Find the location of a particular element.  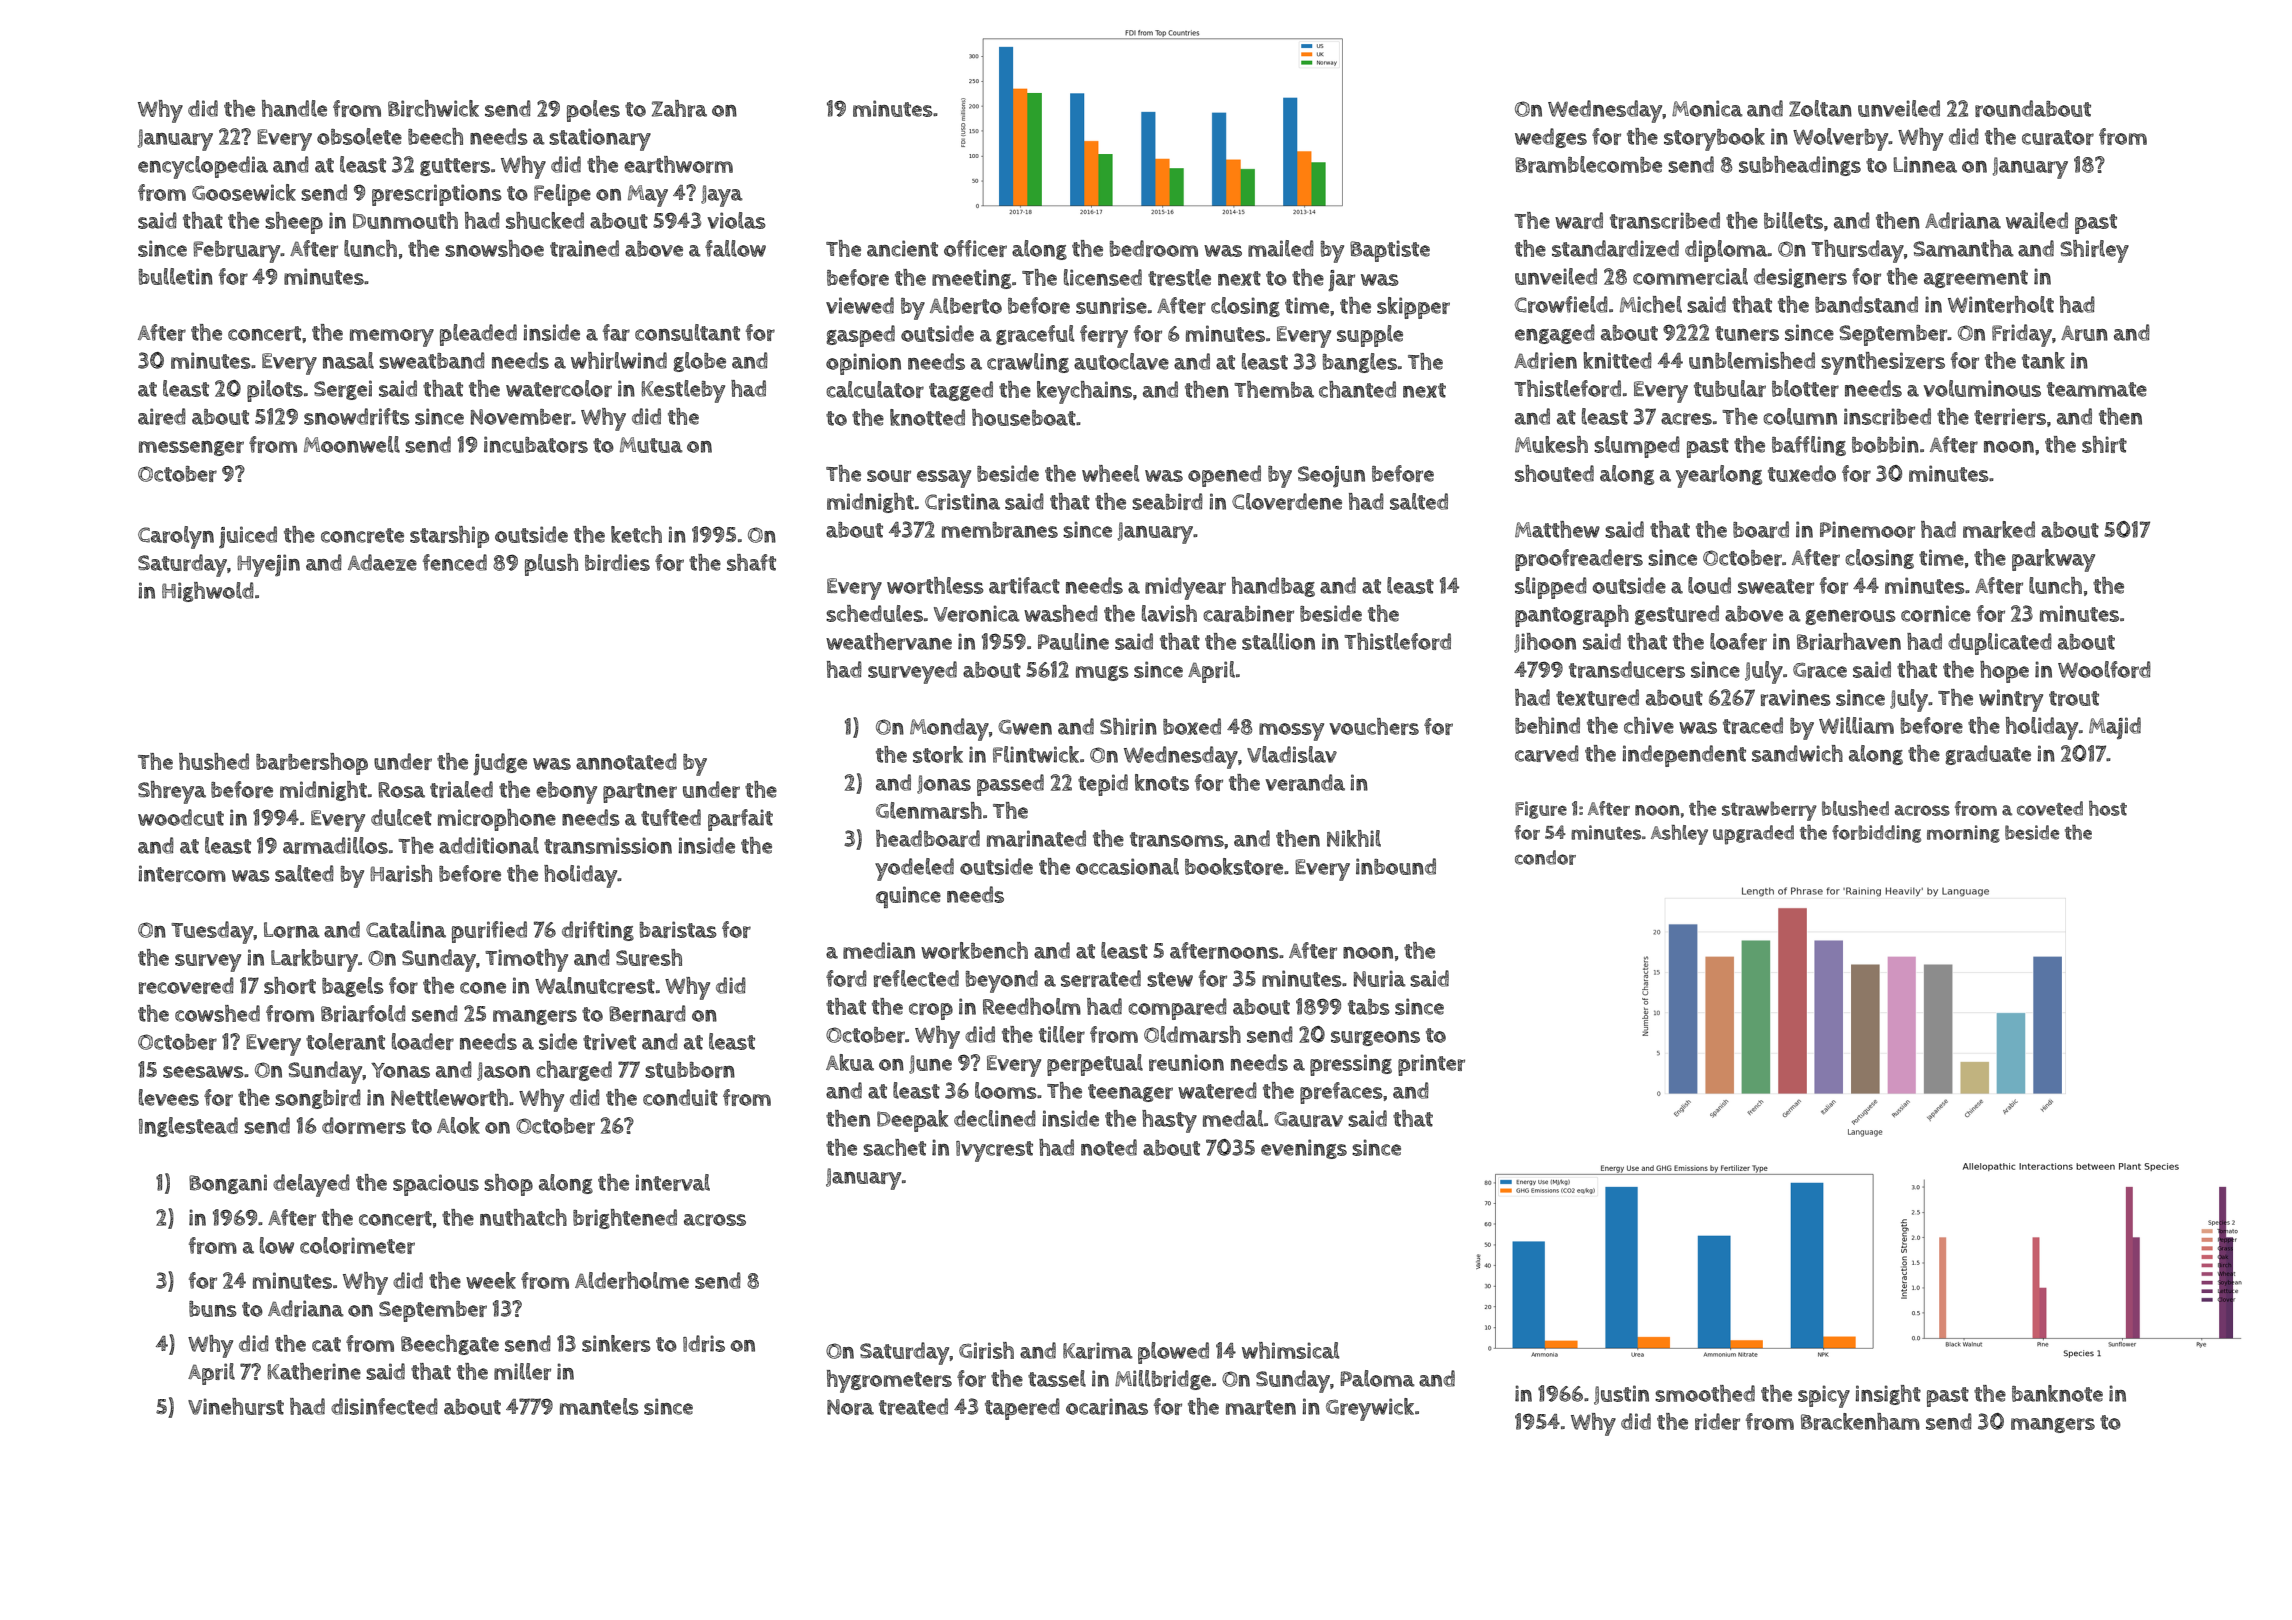

subheadings is located at coordinates (1800, 166).
